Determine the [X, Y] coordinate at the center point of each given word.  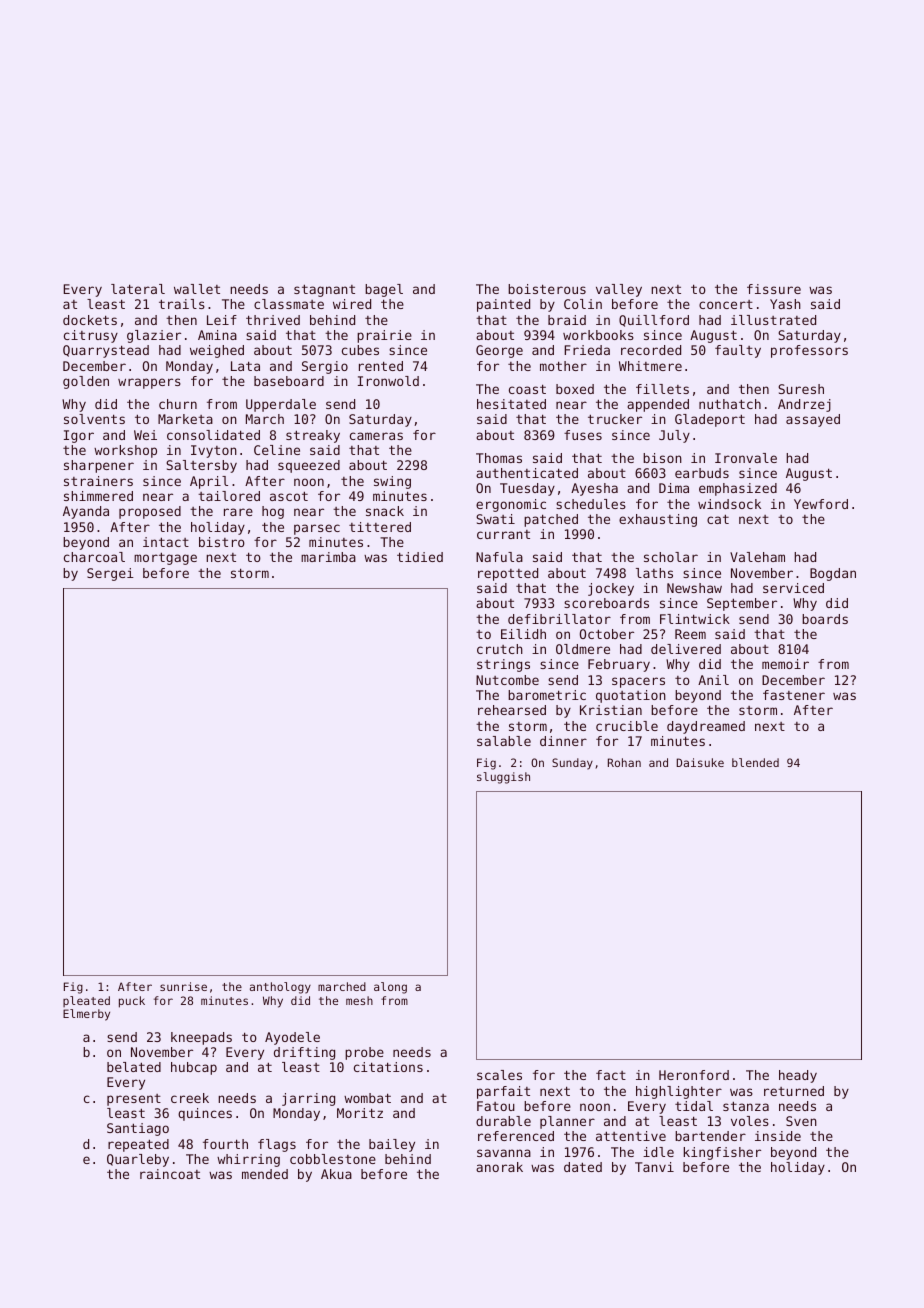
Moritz [360, 1113]
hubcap [194, 1068]
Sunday [572, 764]
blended [755, 762]
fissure [774, 289]
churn [178, 404]
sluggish [503, 778]
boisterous [547, 289]
